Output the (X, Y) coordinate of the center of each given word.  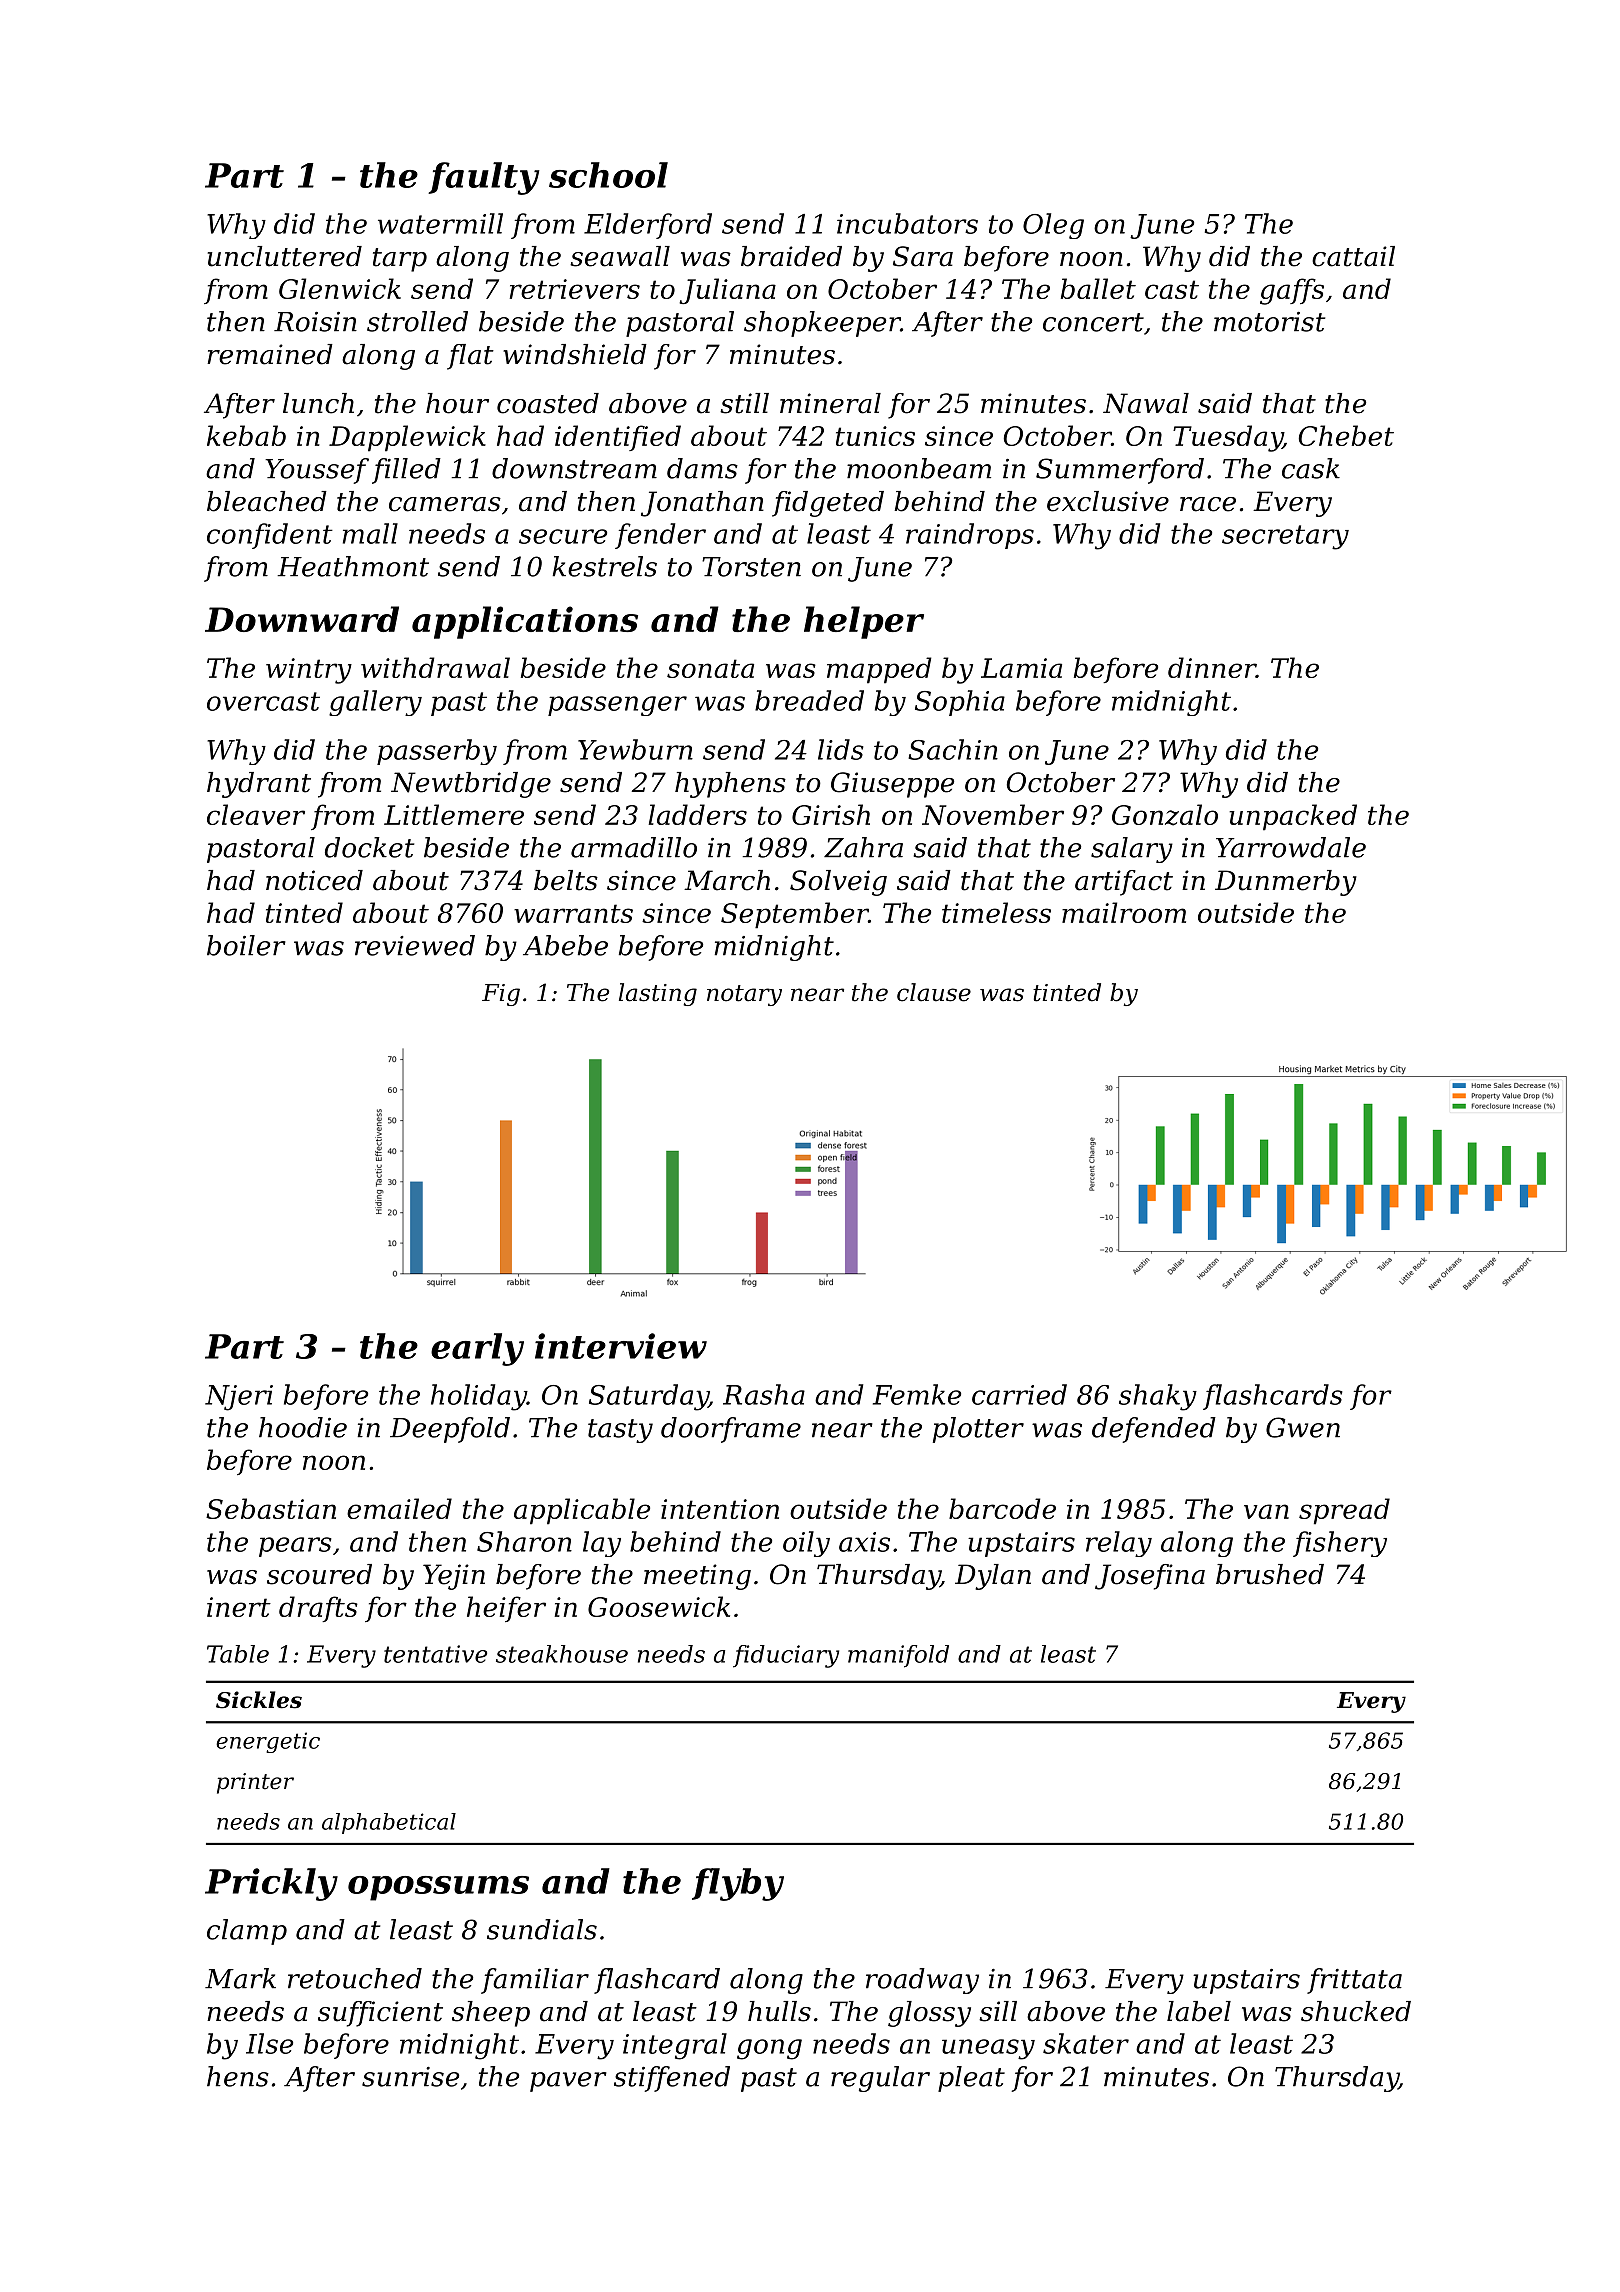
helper (864, 622)
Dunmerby (1286, 883)
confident (270, 536)
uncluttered (285, 256)
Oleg (1053, 226)
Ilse (269, 2043)
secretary (1285, 537)
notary (744, 995)
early (477, 1349)
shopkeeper (822, 324)
